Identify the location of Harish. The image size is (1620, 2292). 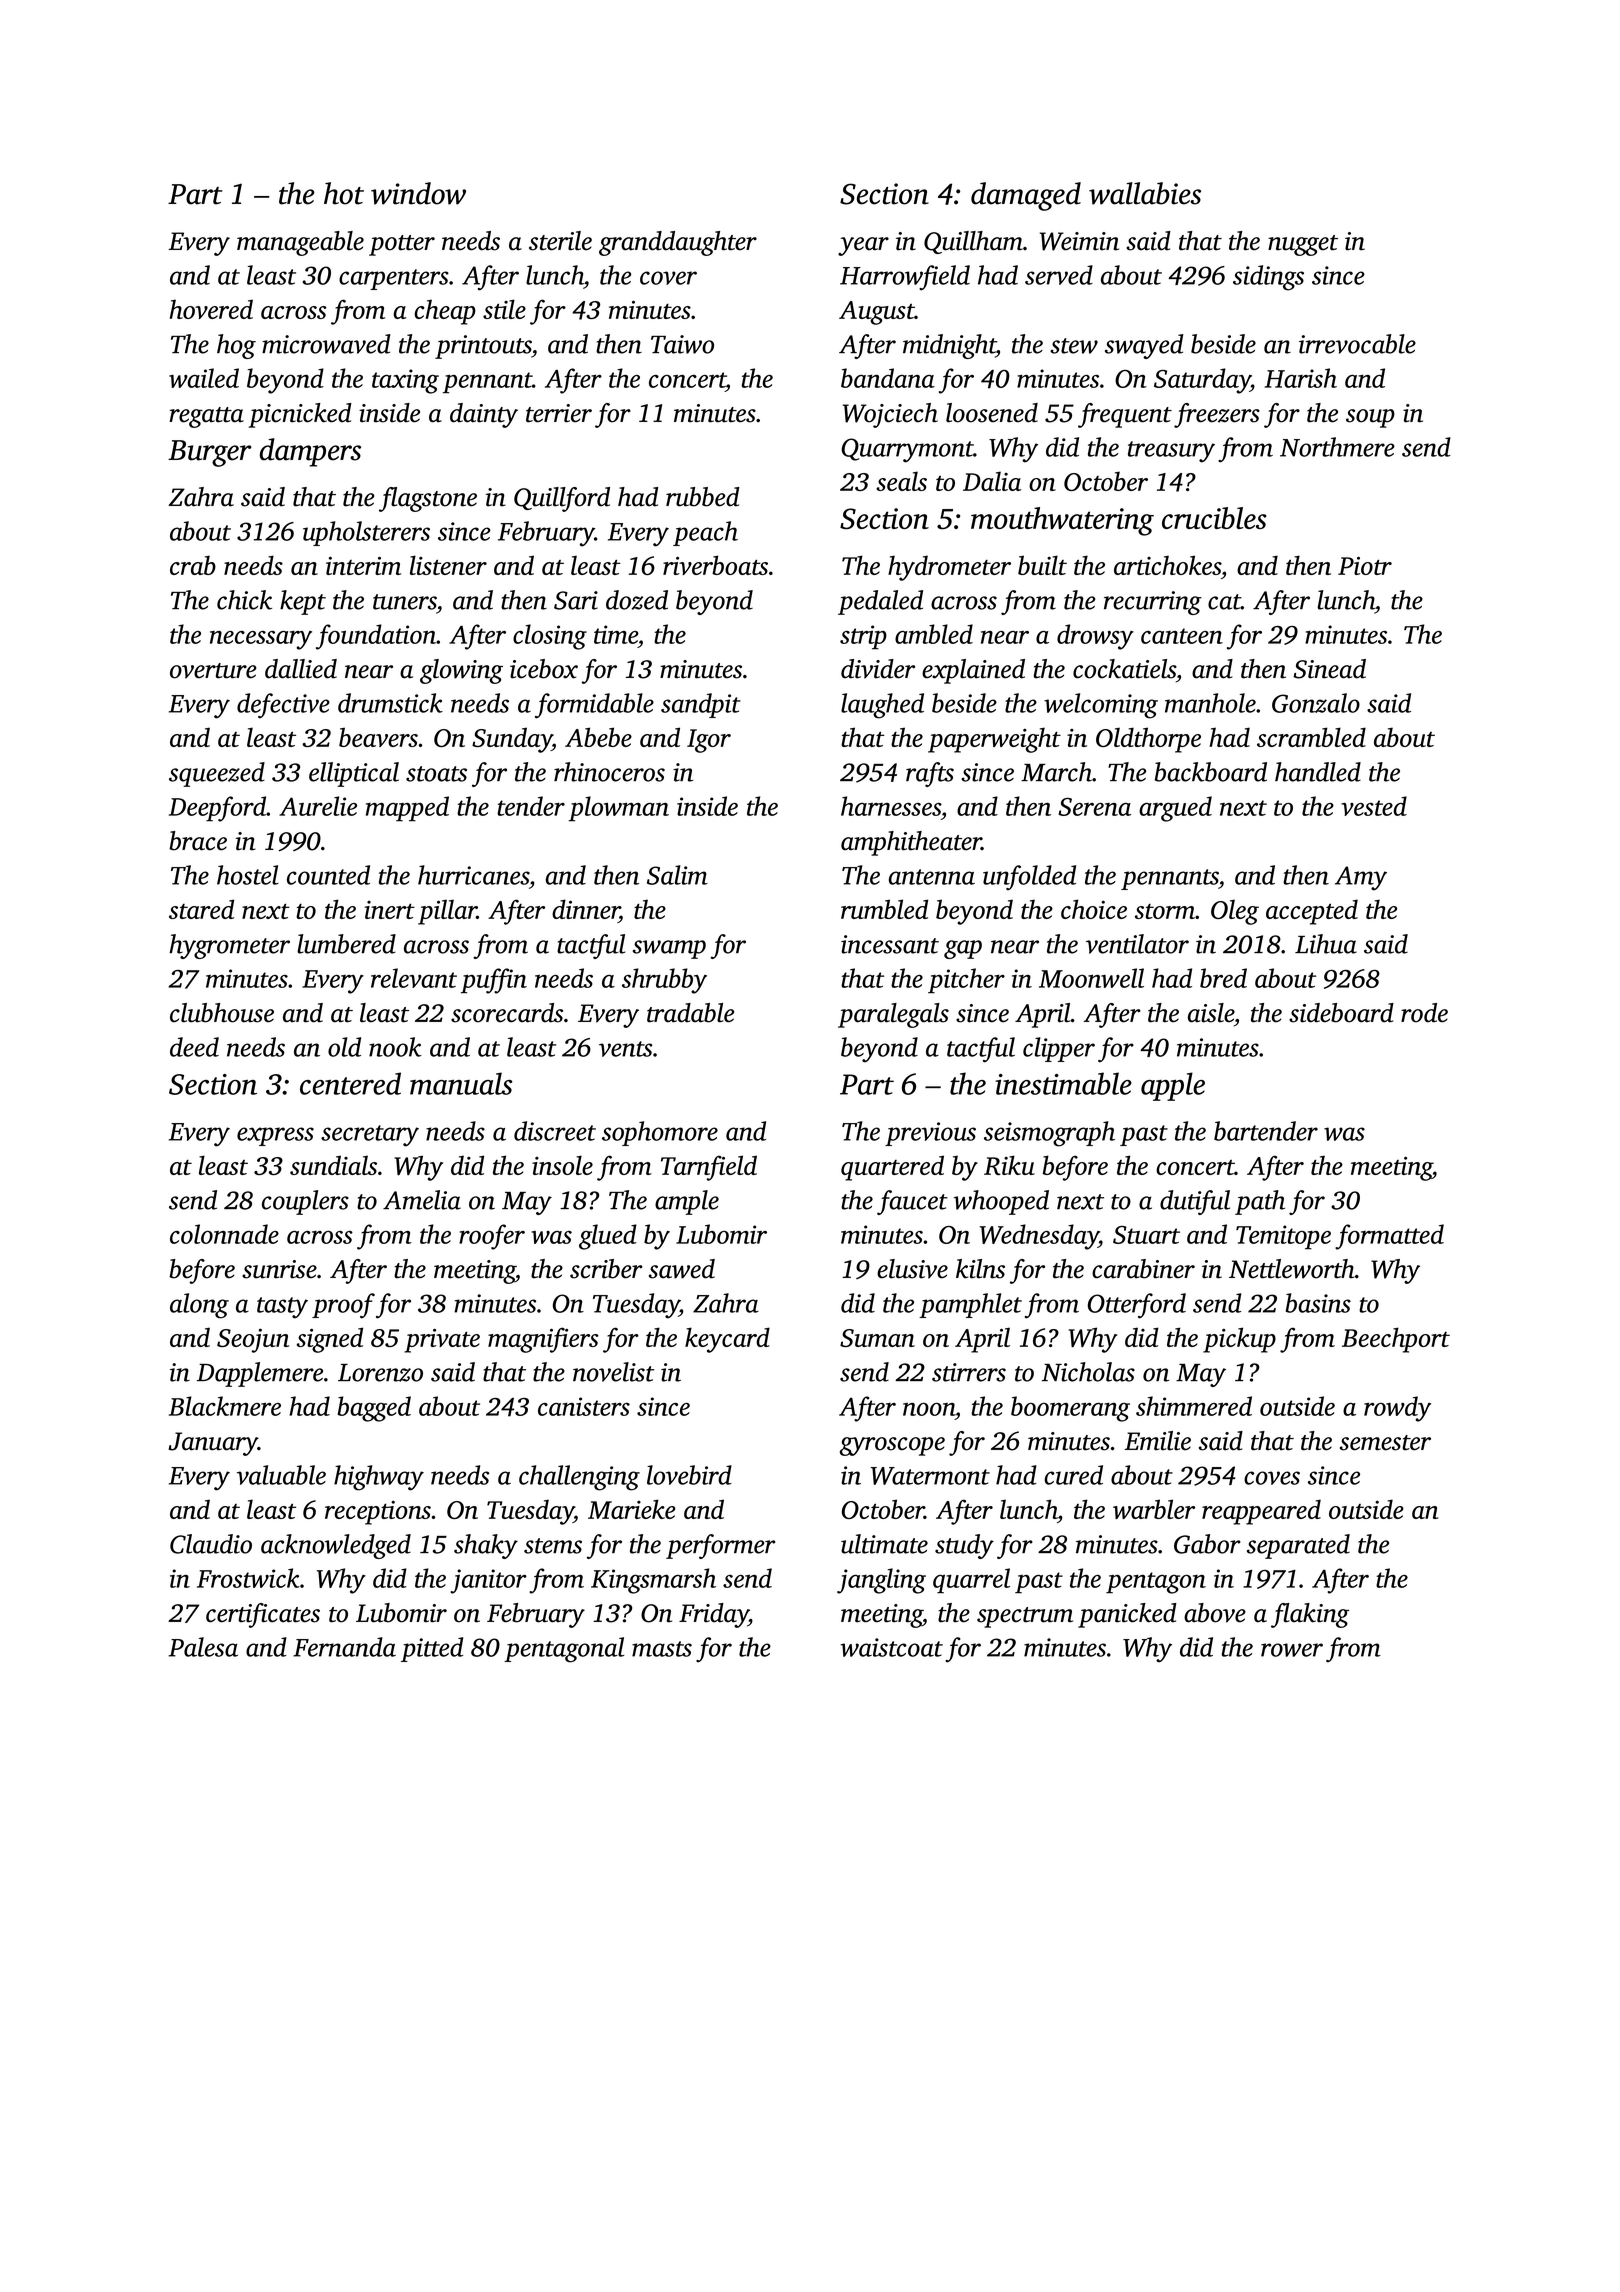
(1301, 378).
